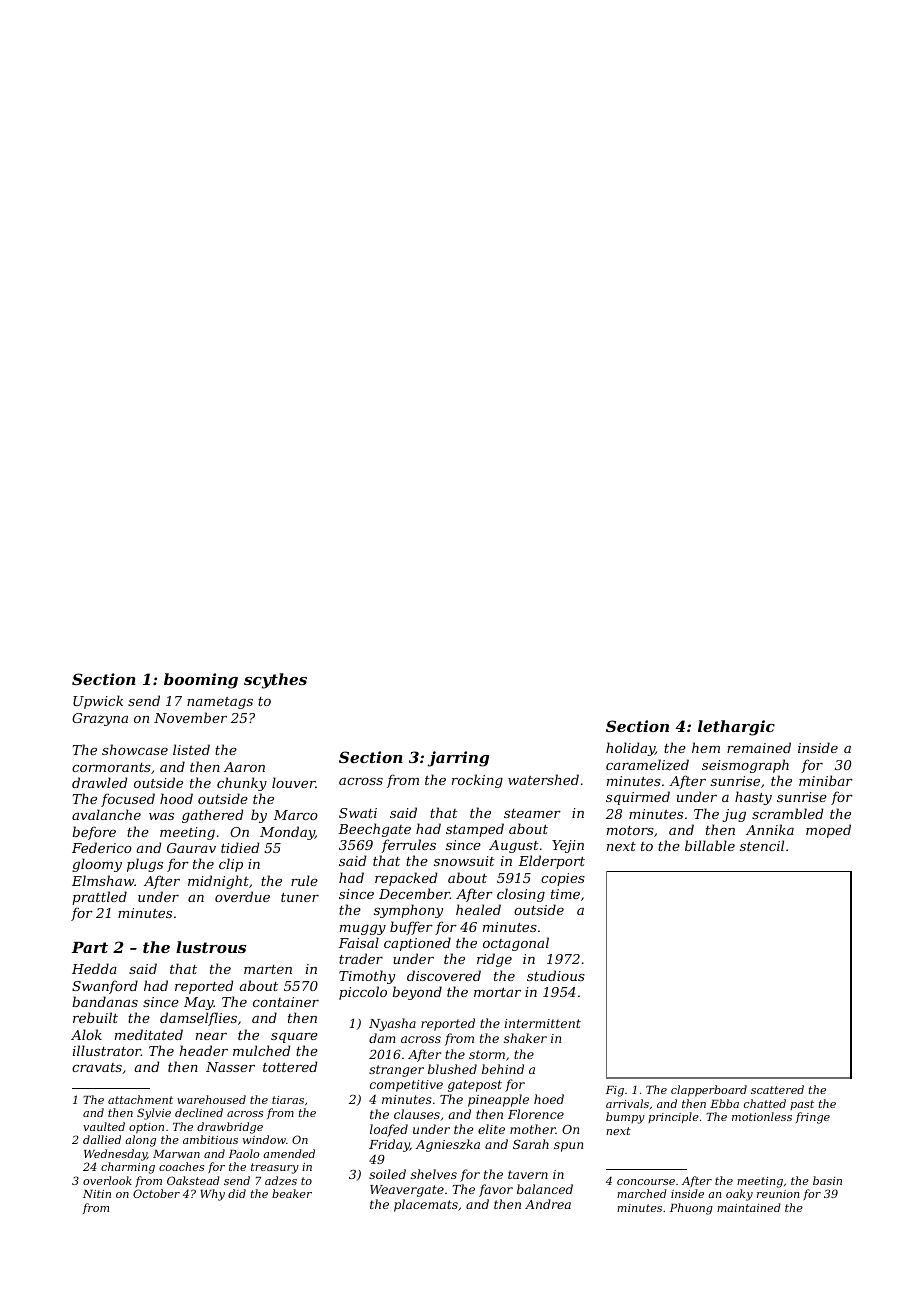 This page has width=924, height=1308. Describe the element at coordinates (615, 1091) in the page. I see `Fig` at that location.
